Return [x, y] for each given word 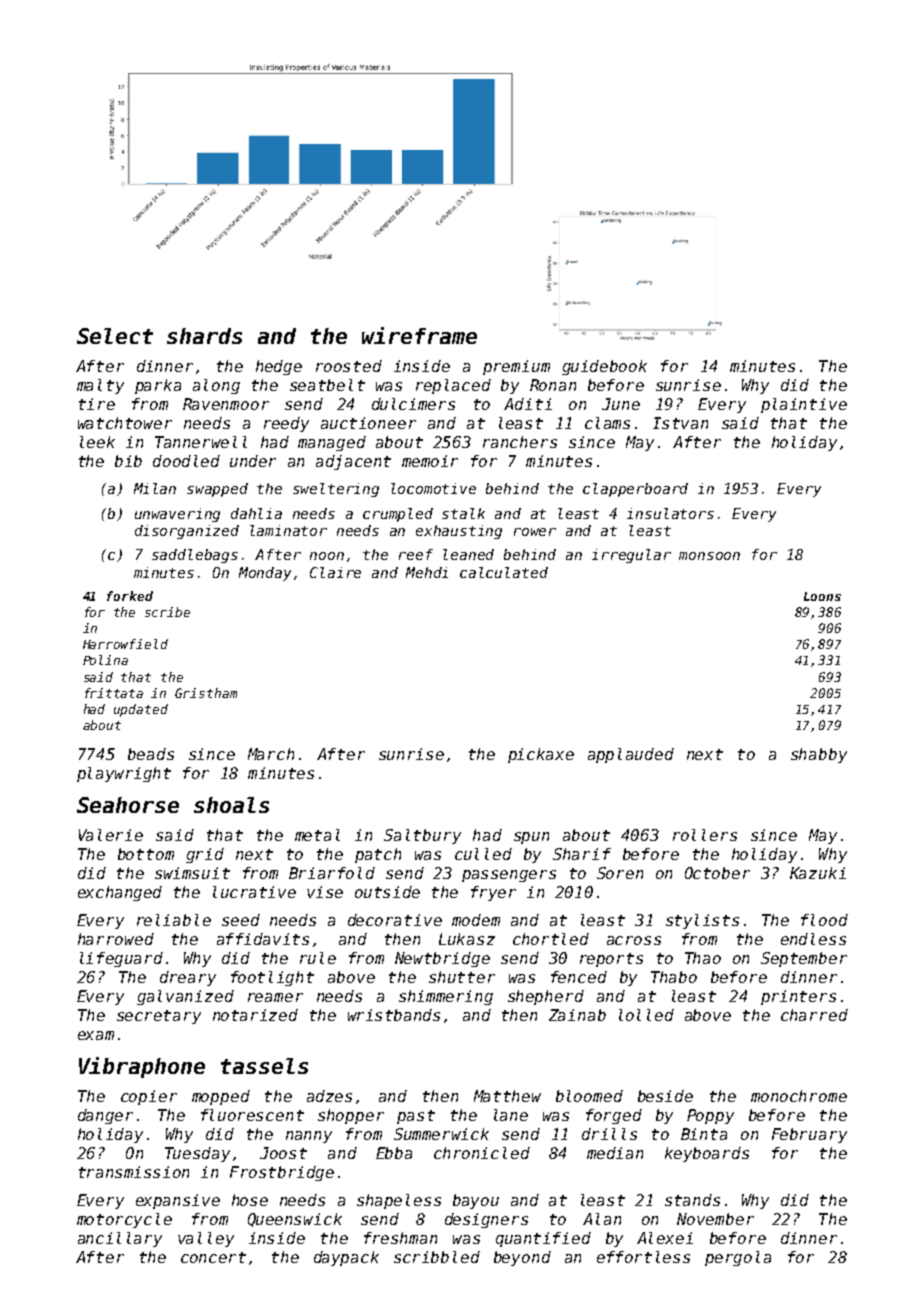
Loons [822, 596]
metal [317, 835]
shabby [819, 755]
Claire [335, 572]
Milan [155, 488]
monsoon [709, 556]
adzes [329, 1096]
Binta [704, 1134]
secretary [159, 1017]
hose [250, 1200]
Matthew [507, 1096]
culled [483, 854]
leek [97, 442]
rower [535, 532]
